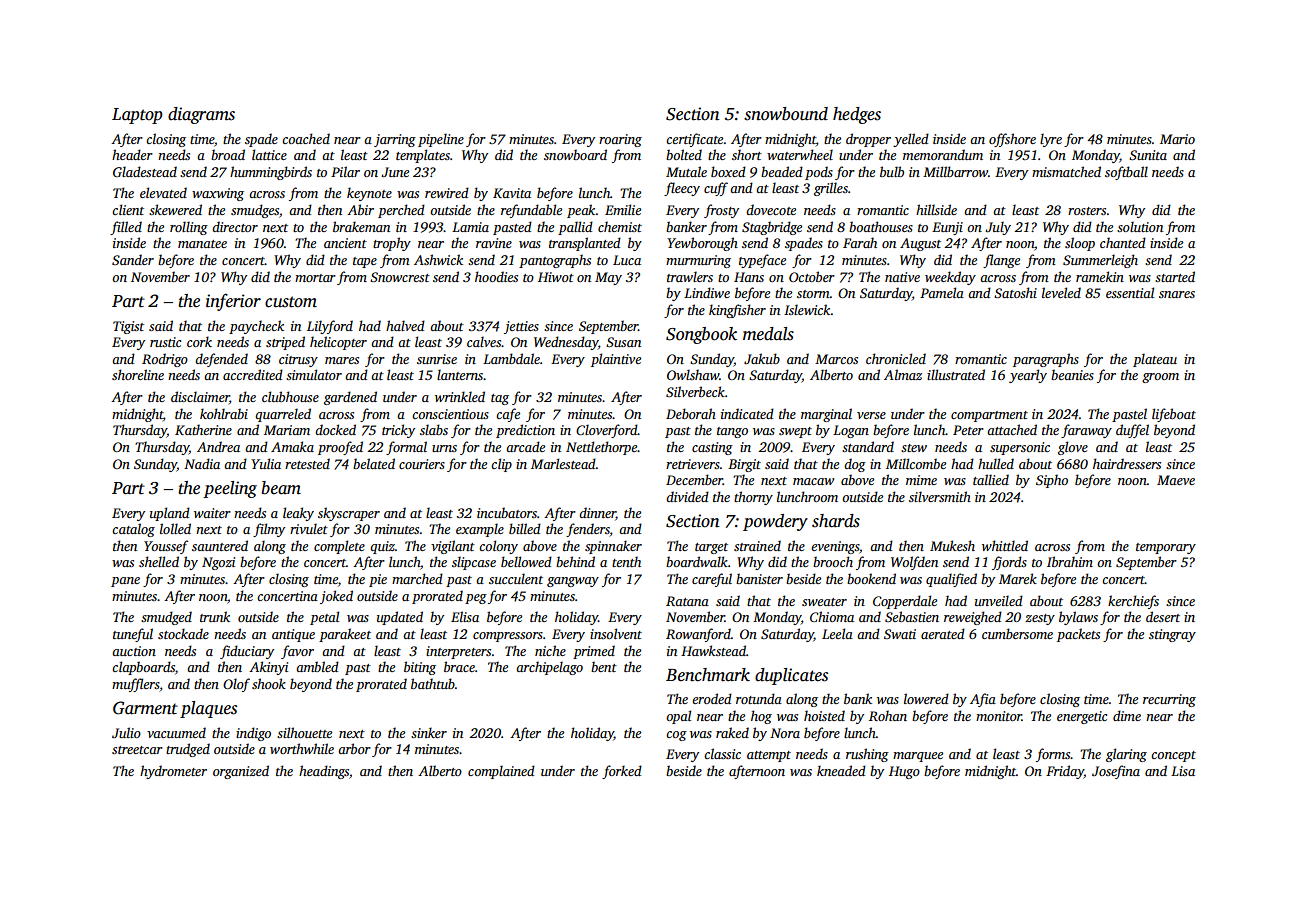  I want to click on Josefina, so click(1116, 772).
